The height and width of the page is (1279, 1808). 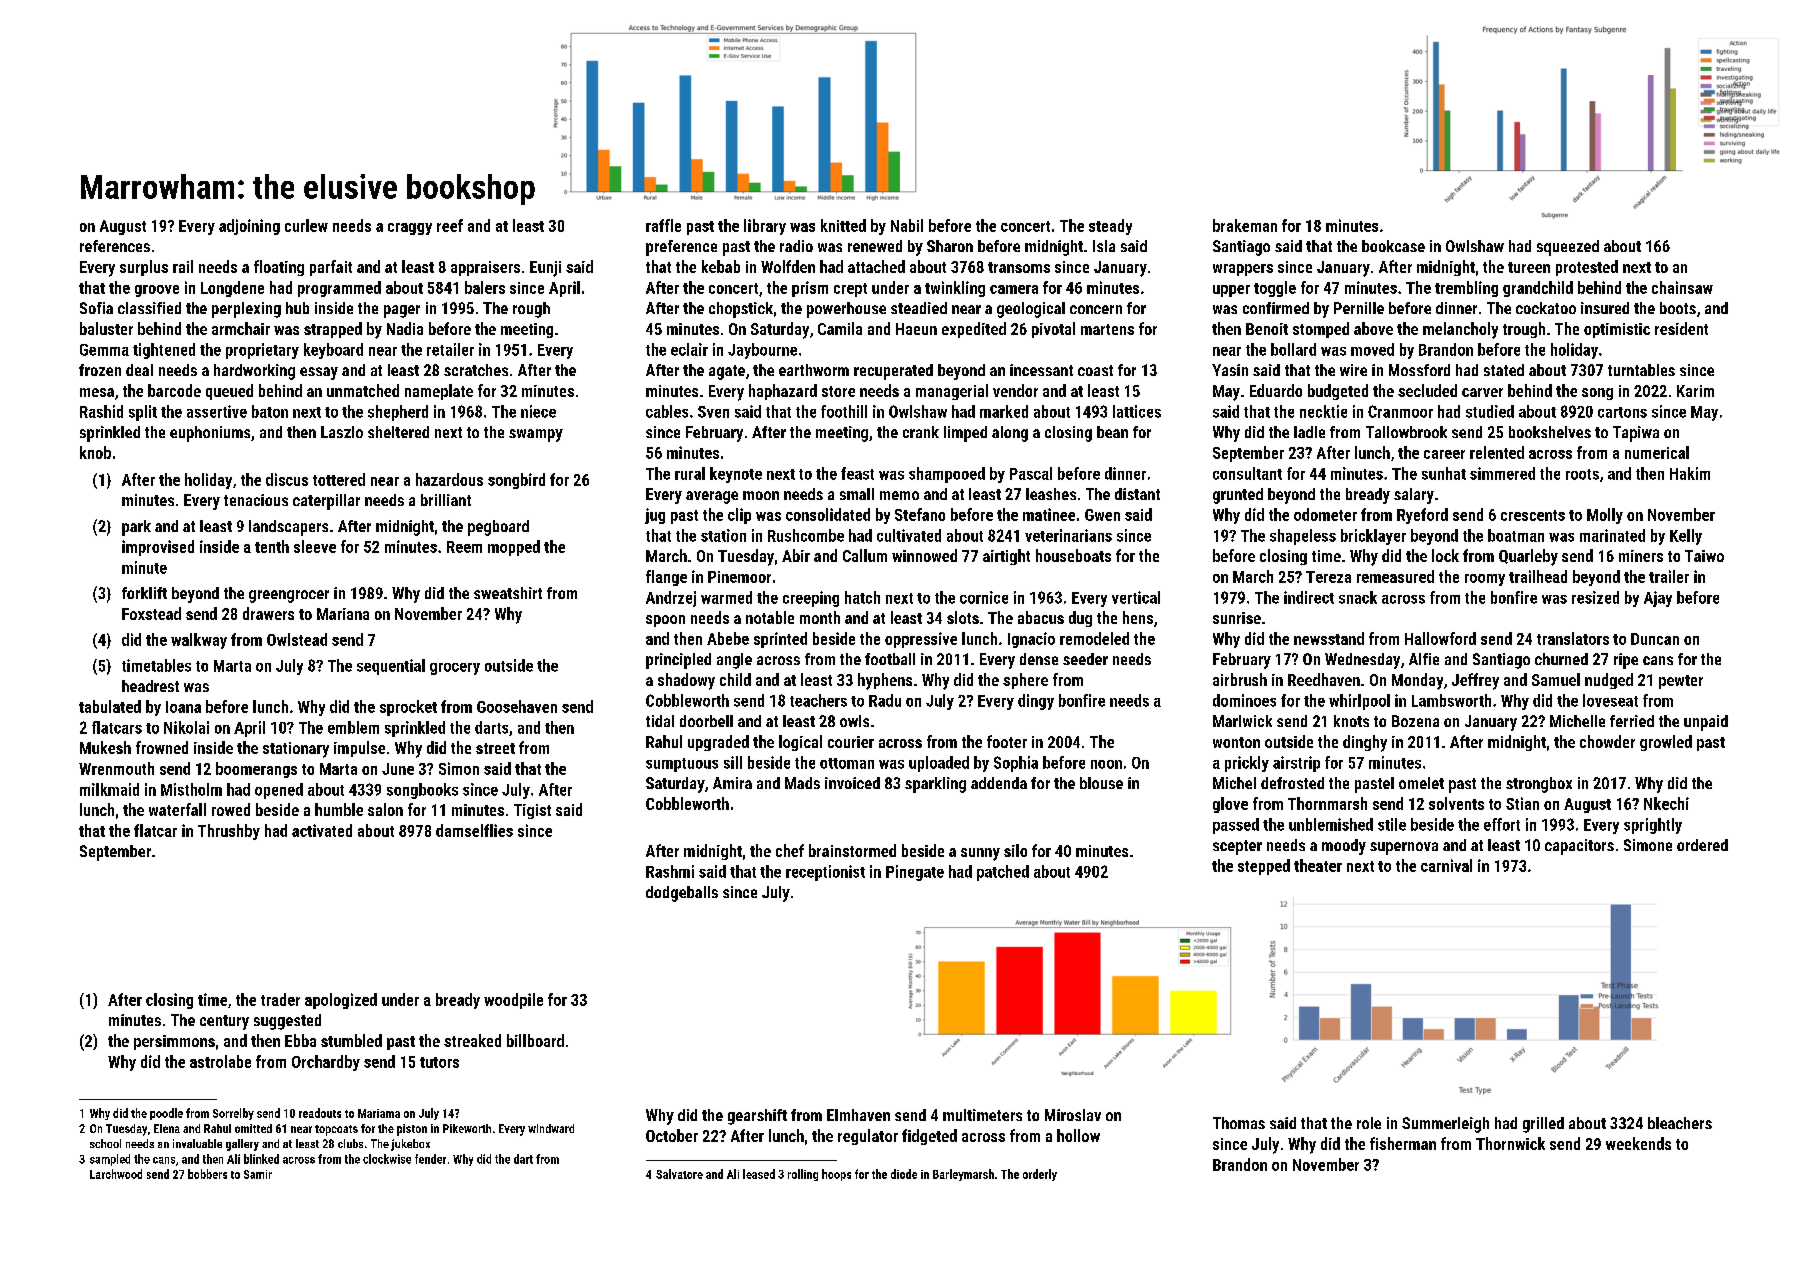 What do you see at coordinates (1543, 1125) in the page?
I see `grilled` at bounding box center [1543, 1125].
